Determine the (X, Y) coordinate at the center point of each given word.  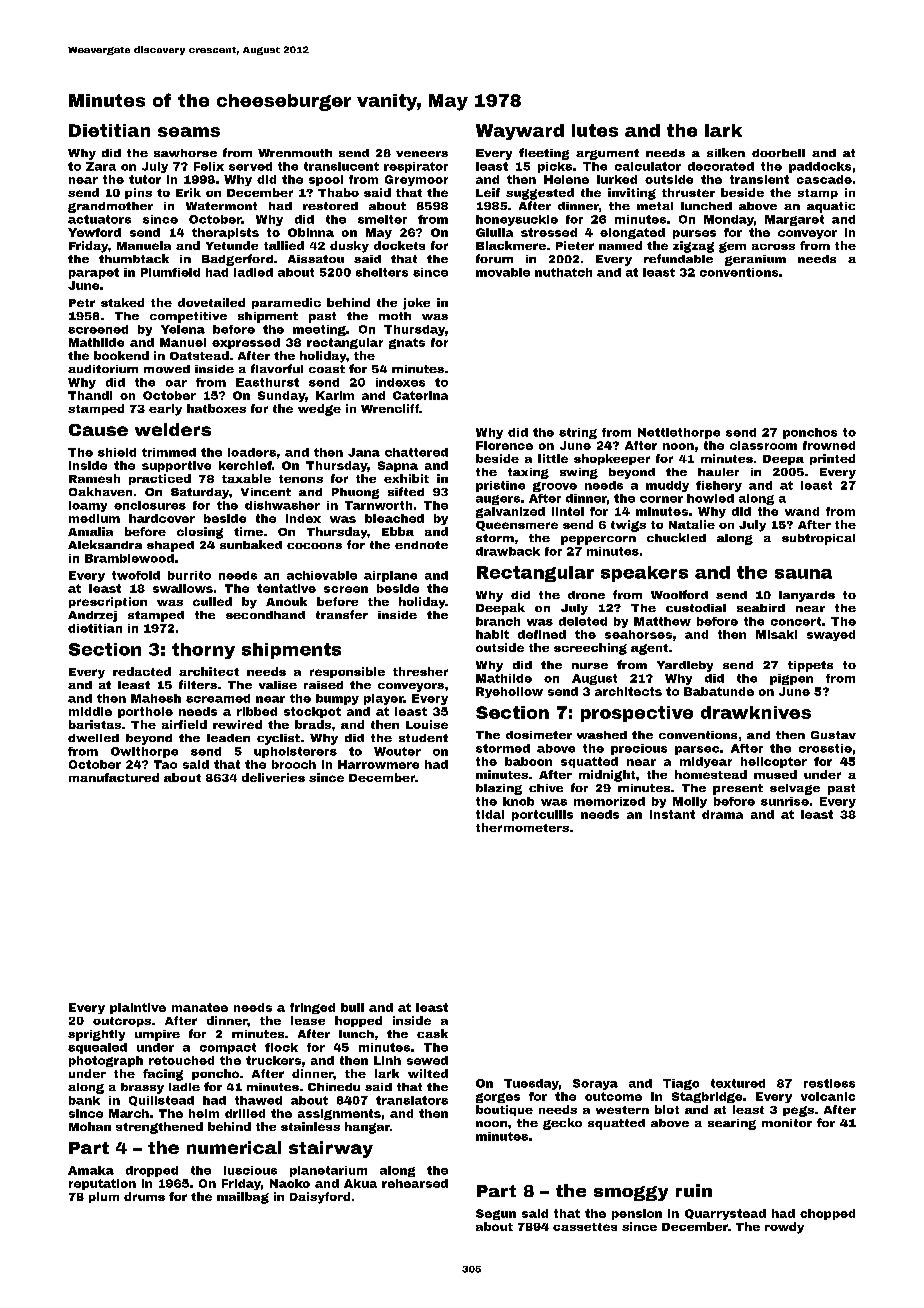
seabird (761, 608)
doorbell (778, 153)
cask (432, 1033)
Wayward (520, 132)
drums (144, 1196)
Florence (504, 445)
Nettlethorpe (679, 433)
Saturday (200, 493)
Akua (360, 1183)
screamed (218, 698)
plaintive (138, 1008)
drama (722, 814)
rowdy (784, 1228)
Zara (101, 166)
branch (498, 621)
